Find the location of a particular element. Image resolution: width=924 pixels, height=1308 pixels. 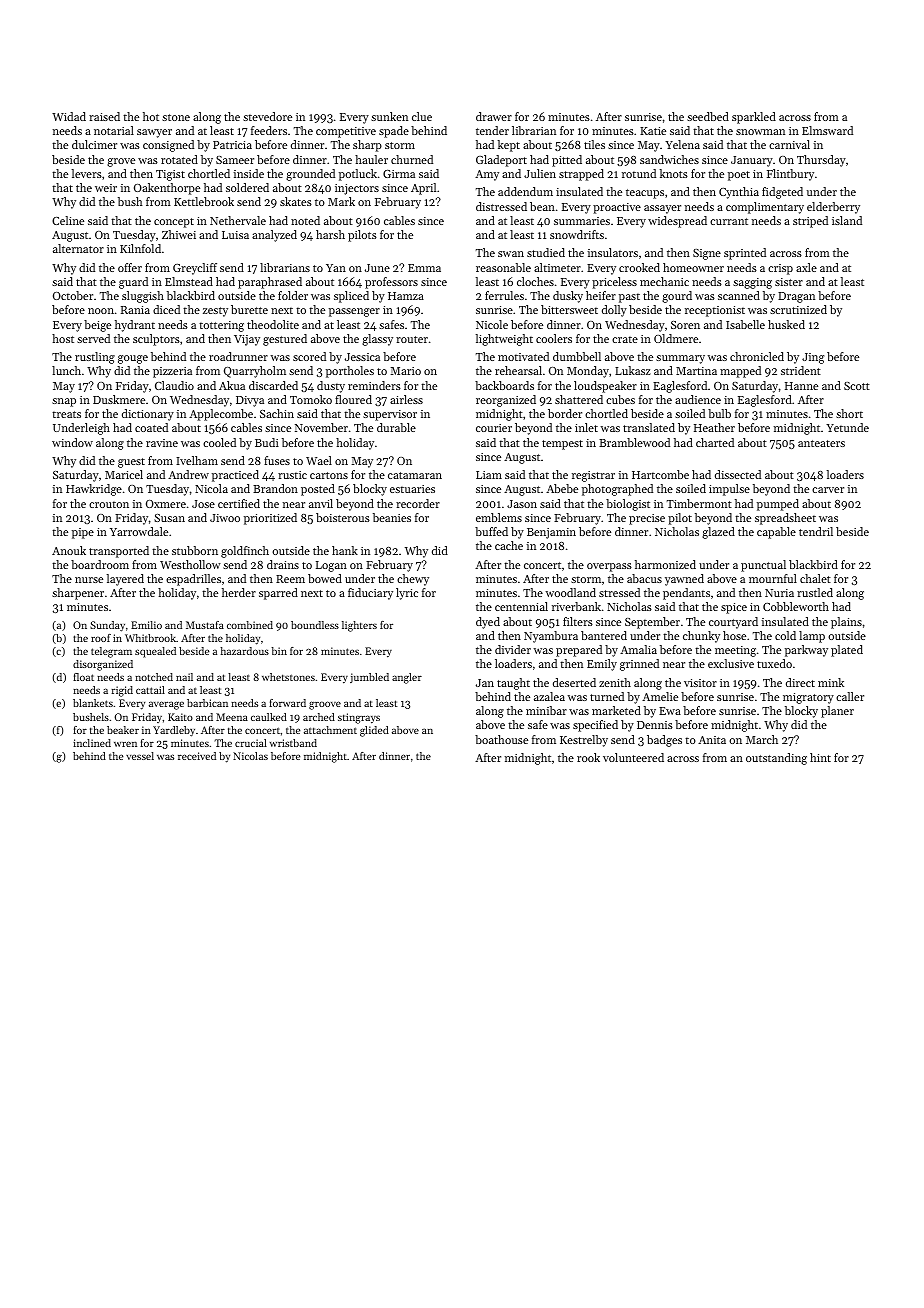

Celine is located at coordinates (68, 220).
